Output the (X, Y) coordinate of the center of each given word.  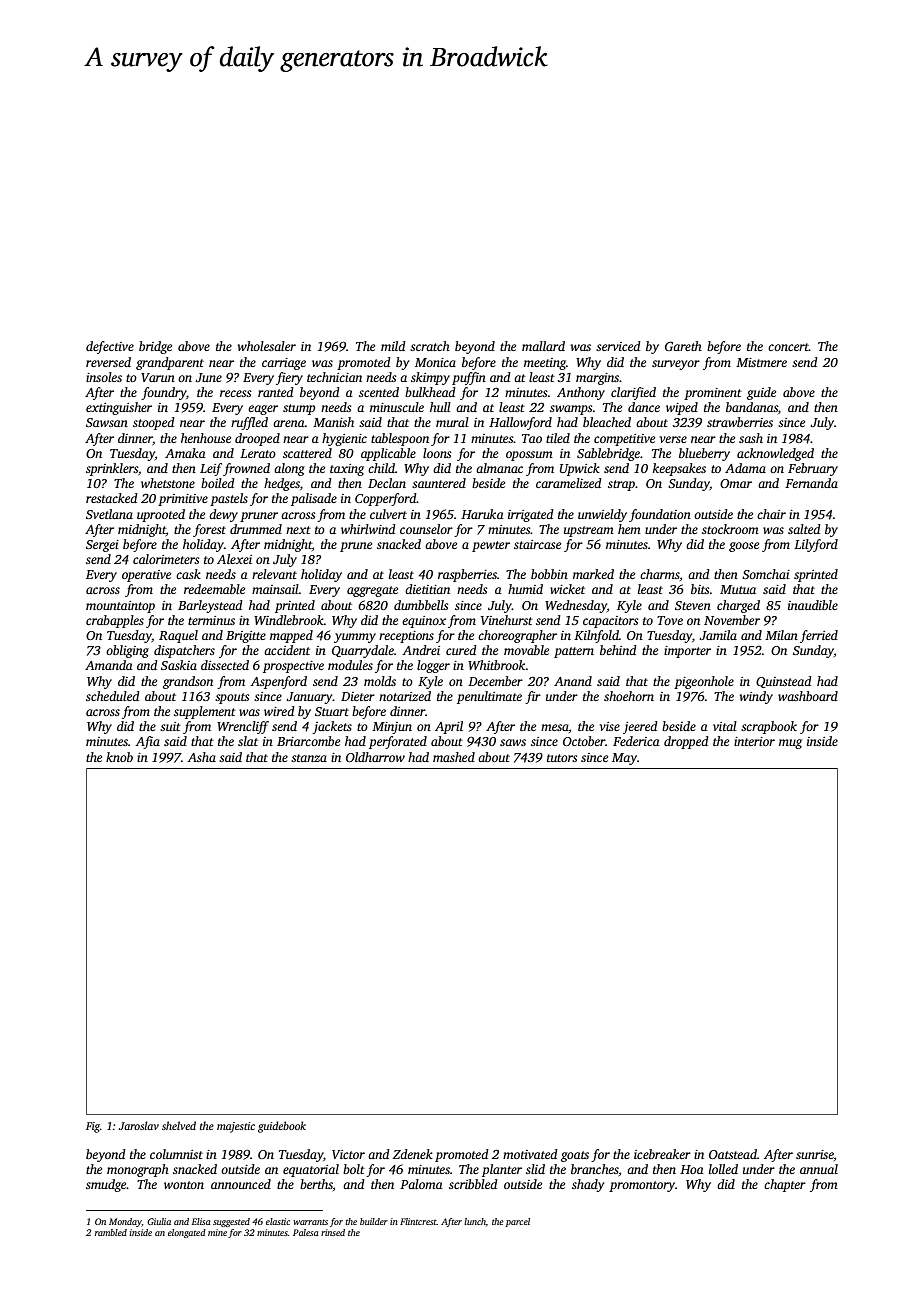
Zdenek (413, 1154)
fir (533, 697)
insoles (104, 377)
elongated (187, 1233)
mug (790, 744)
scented (379, 392)
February (813, 469)
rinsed (333, 1232)
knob (119, 757)
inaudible (813, 605)
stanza (309, 758)
